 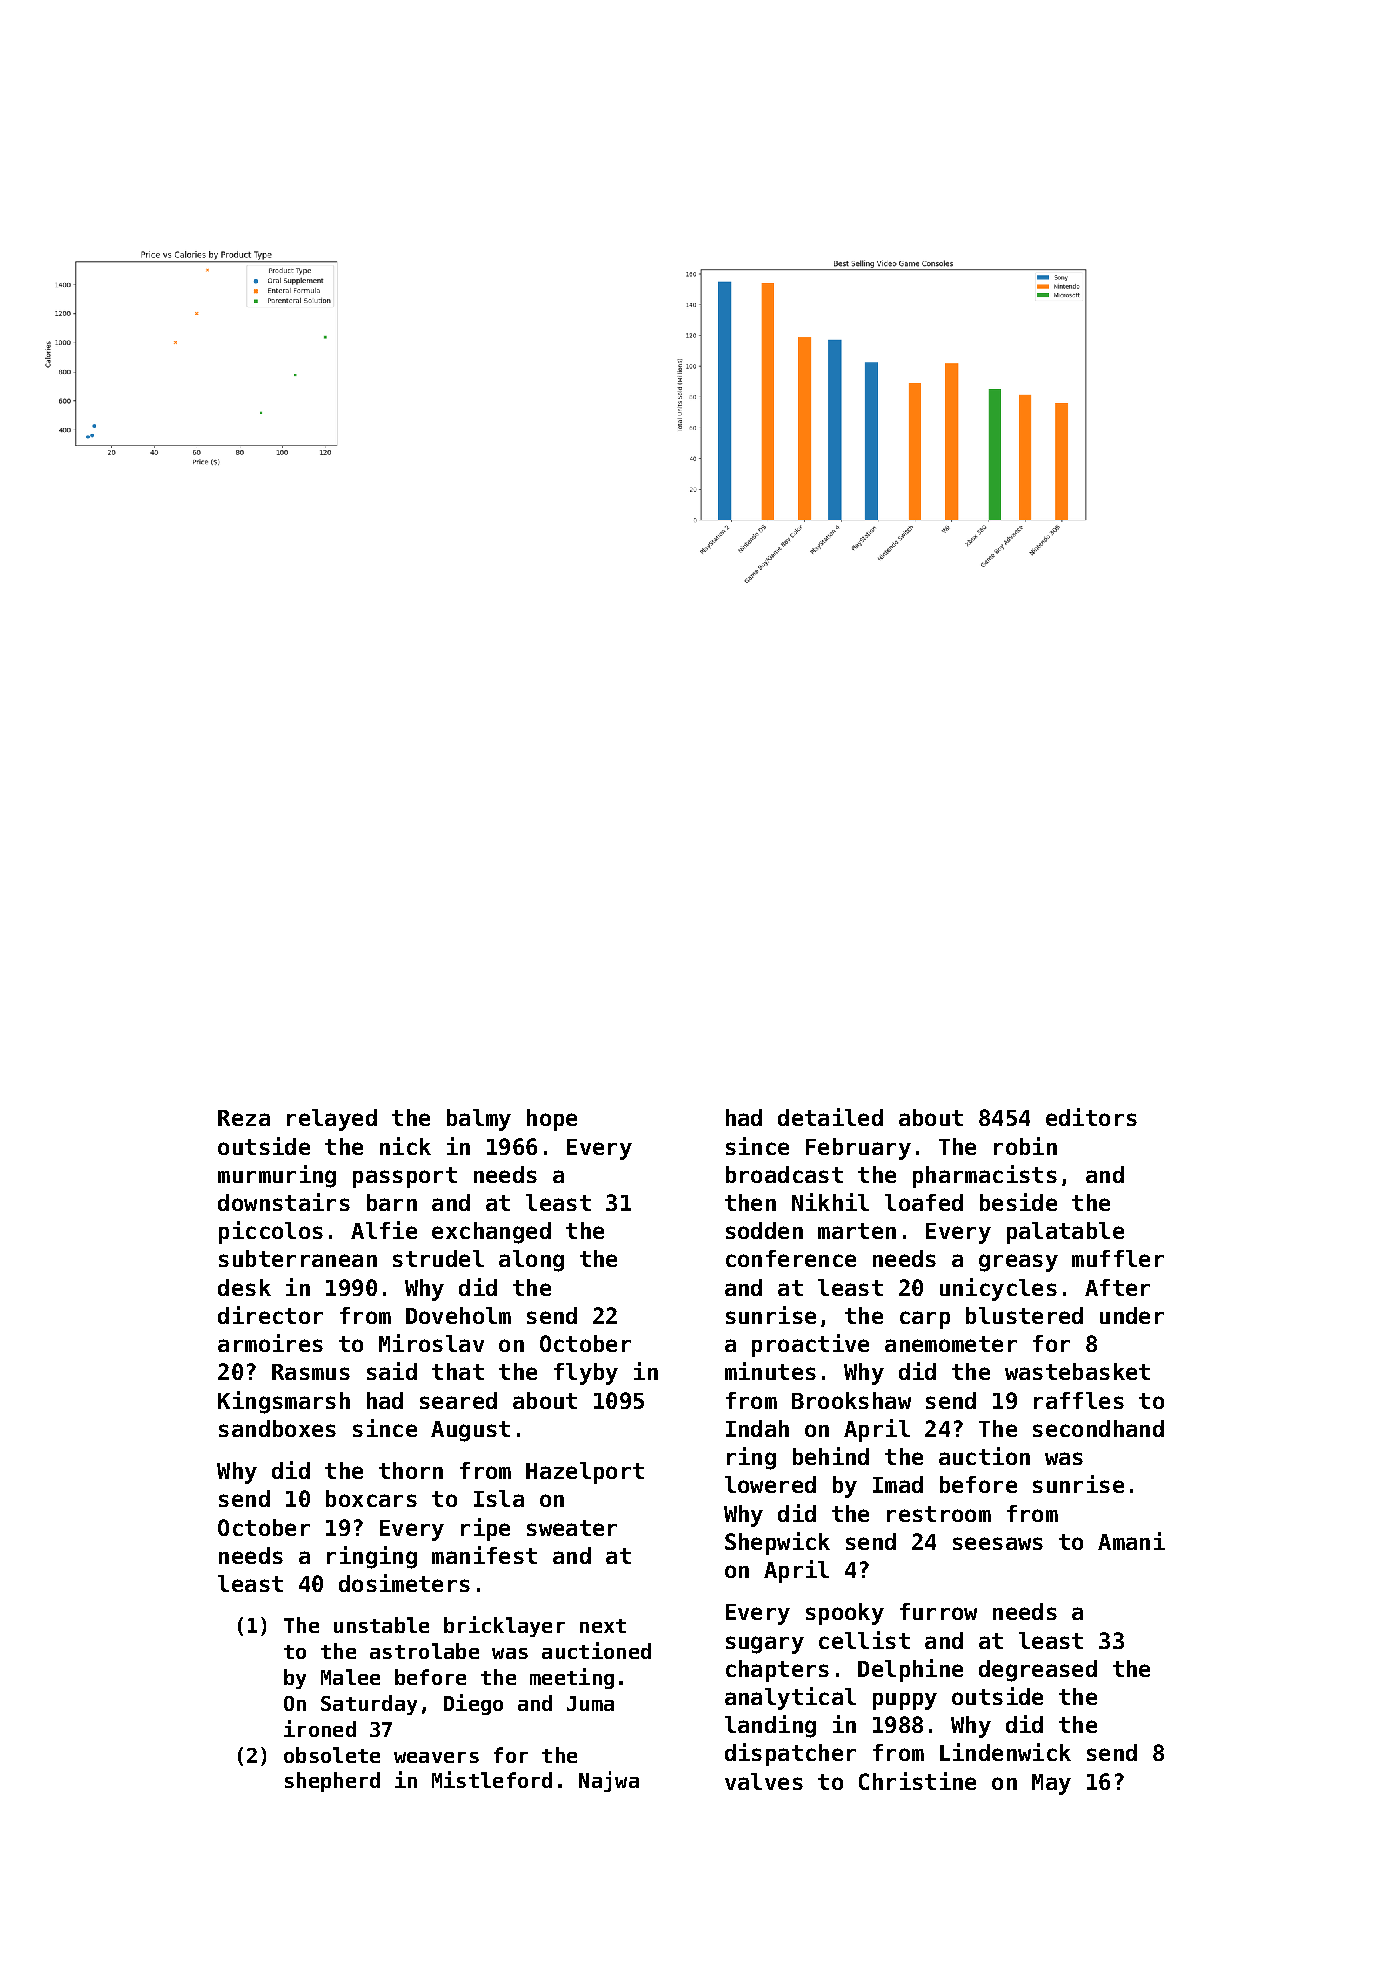 I want to click on then, so click(x=750, y=1202).
